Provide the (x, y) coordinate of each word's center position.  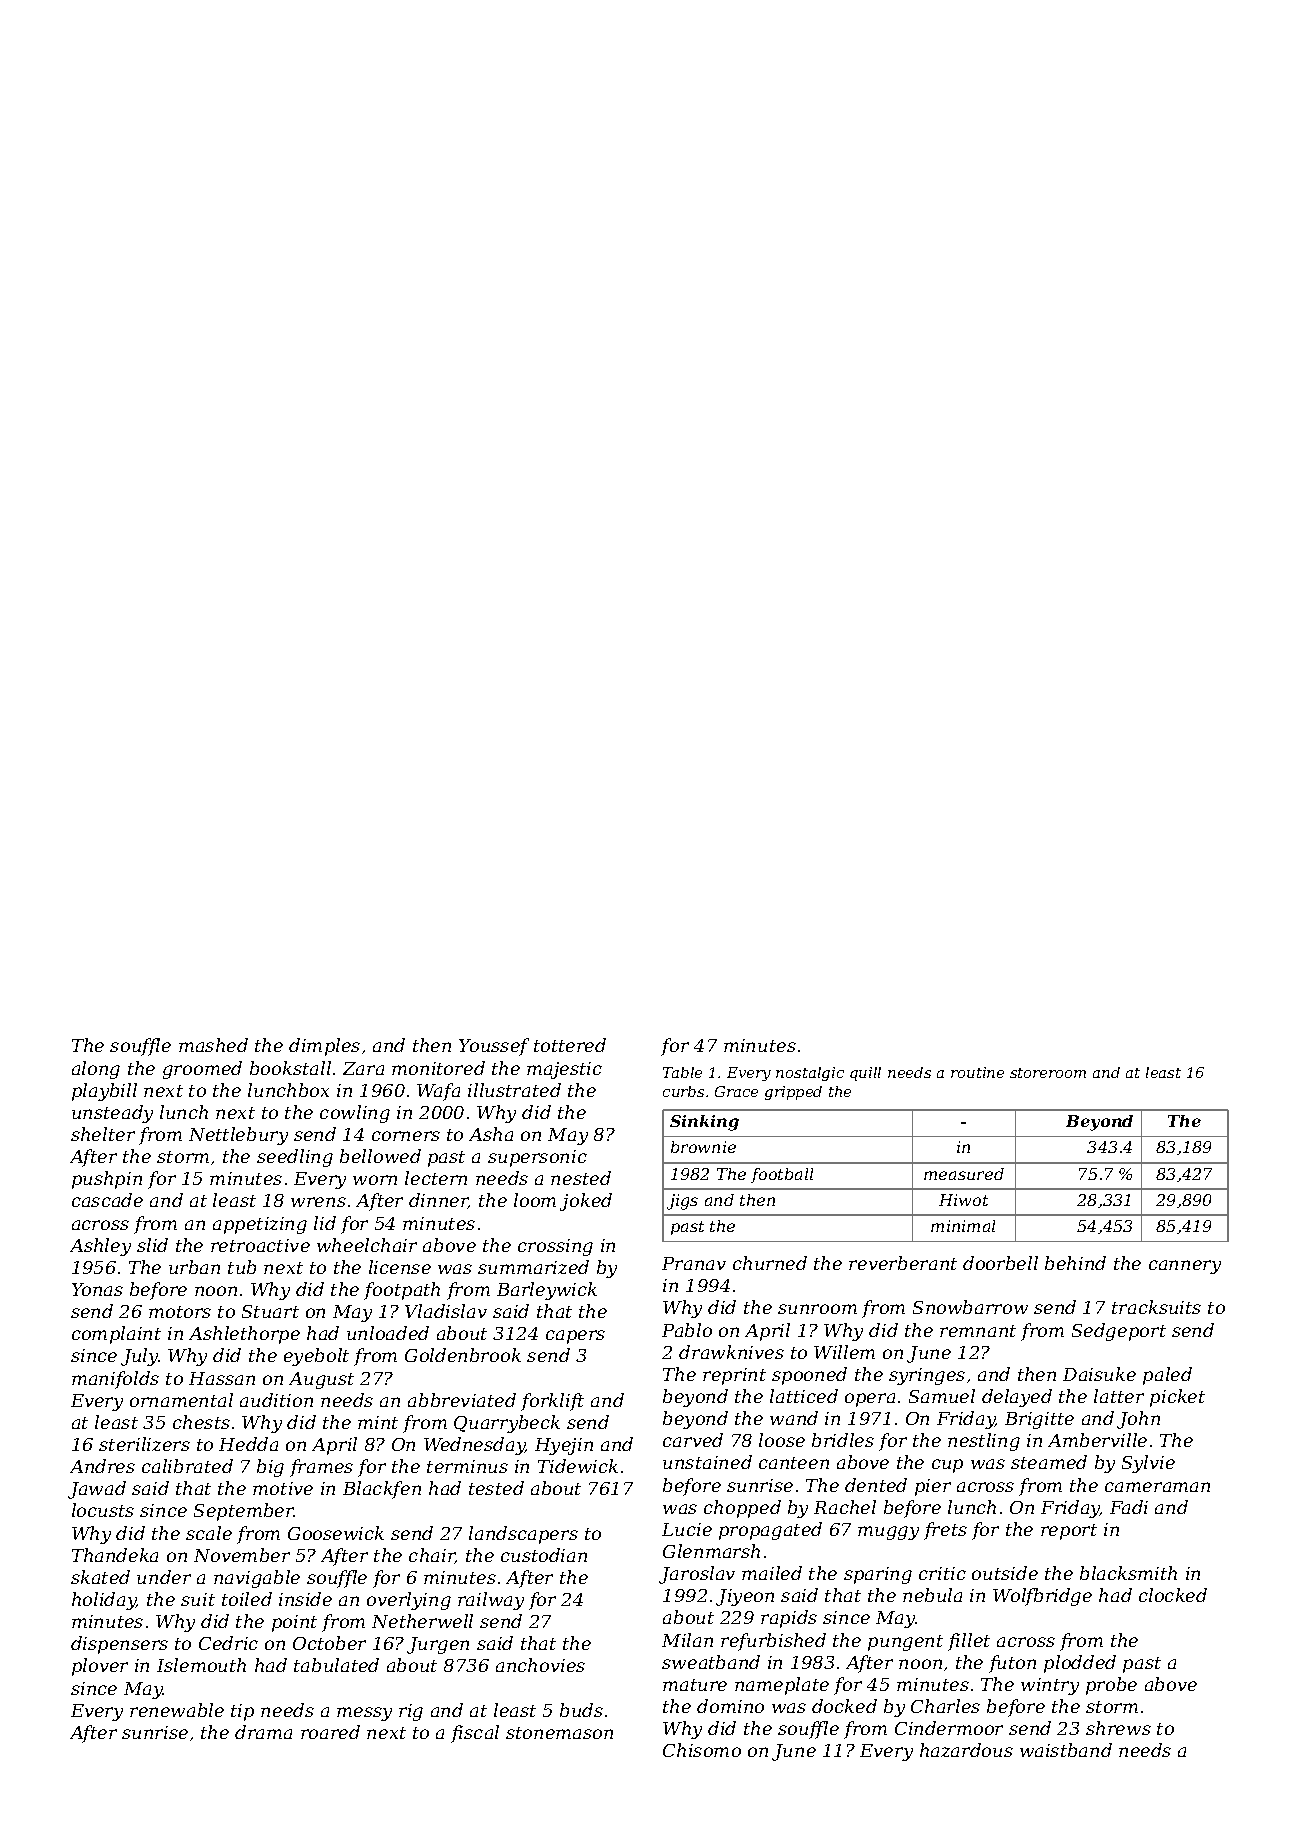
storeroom (1048, 1073)
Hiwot (963, 1200)
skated (100, 1577)
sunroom (817, 1309)
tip (242, 1712)
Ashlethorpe (244, 1335)
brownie (703, 1147)
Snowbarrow (970, 1307)
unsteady (112, 1114)
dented (876, 1485)
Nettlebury (238, 1136)
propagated (770, 1531)
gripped (793, 1093)
